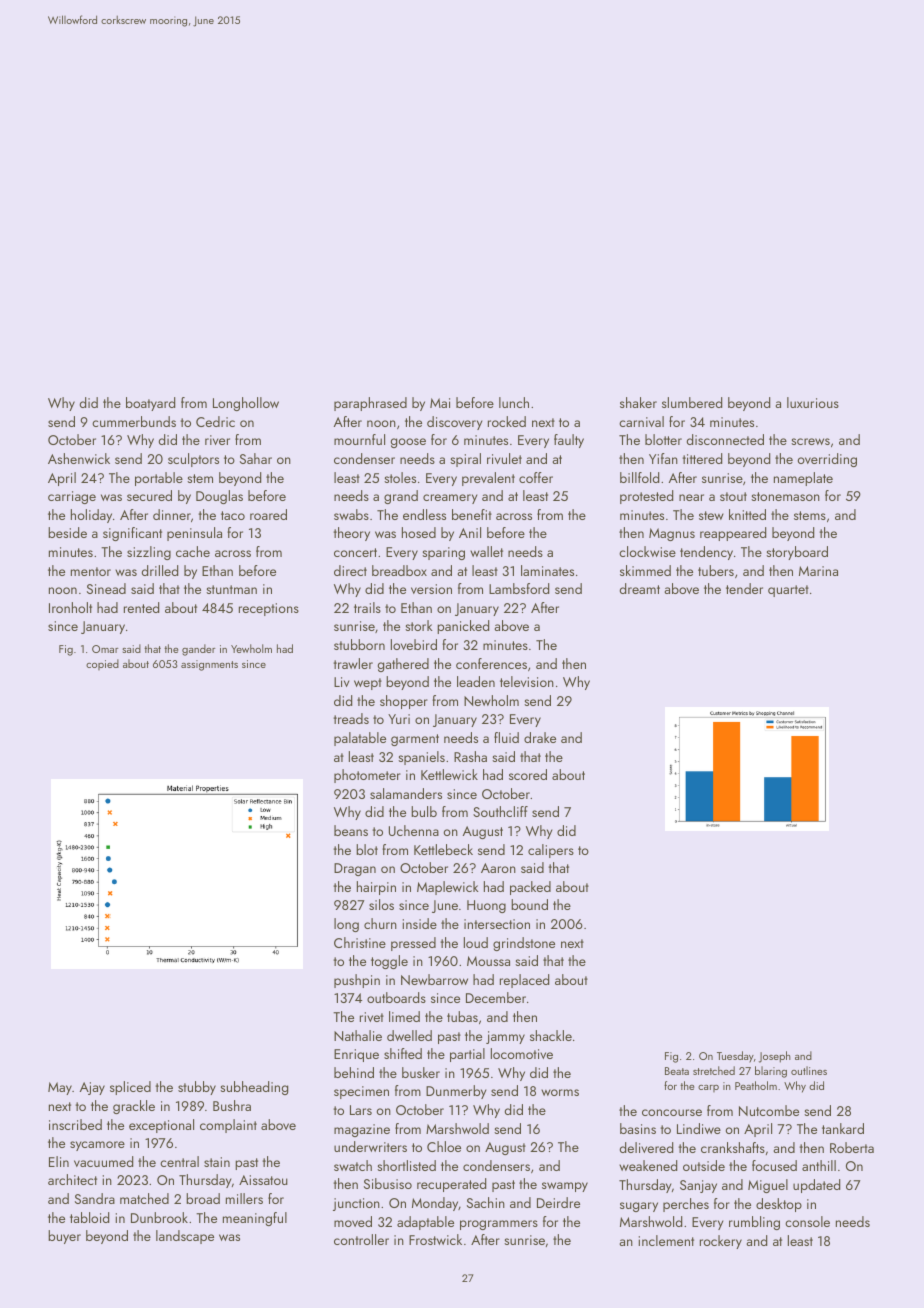 This page has width=924, height=1308. Describe the element at coordinates (367, 607) in the page. I see `trails` at that location.
